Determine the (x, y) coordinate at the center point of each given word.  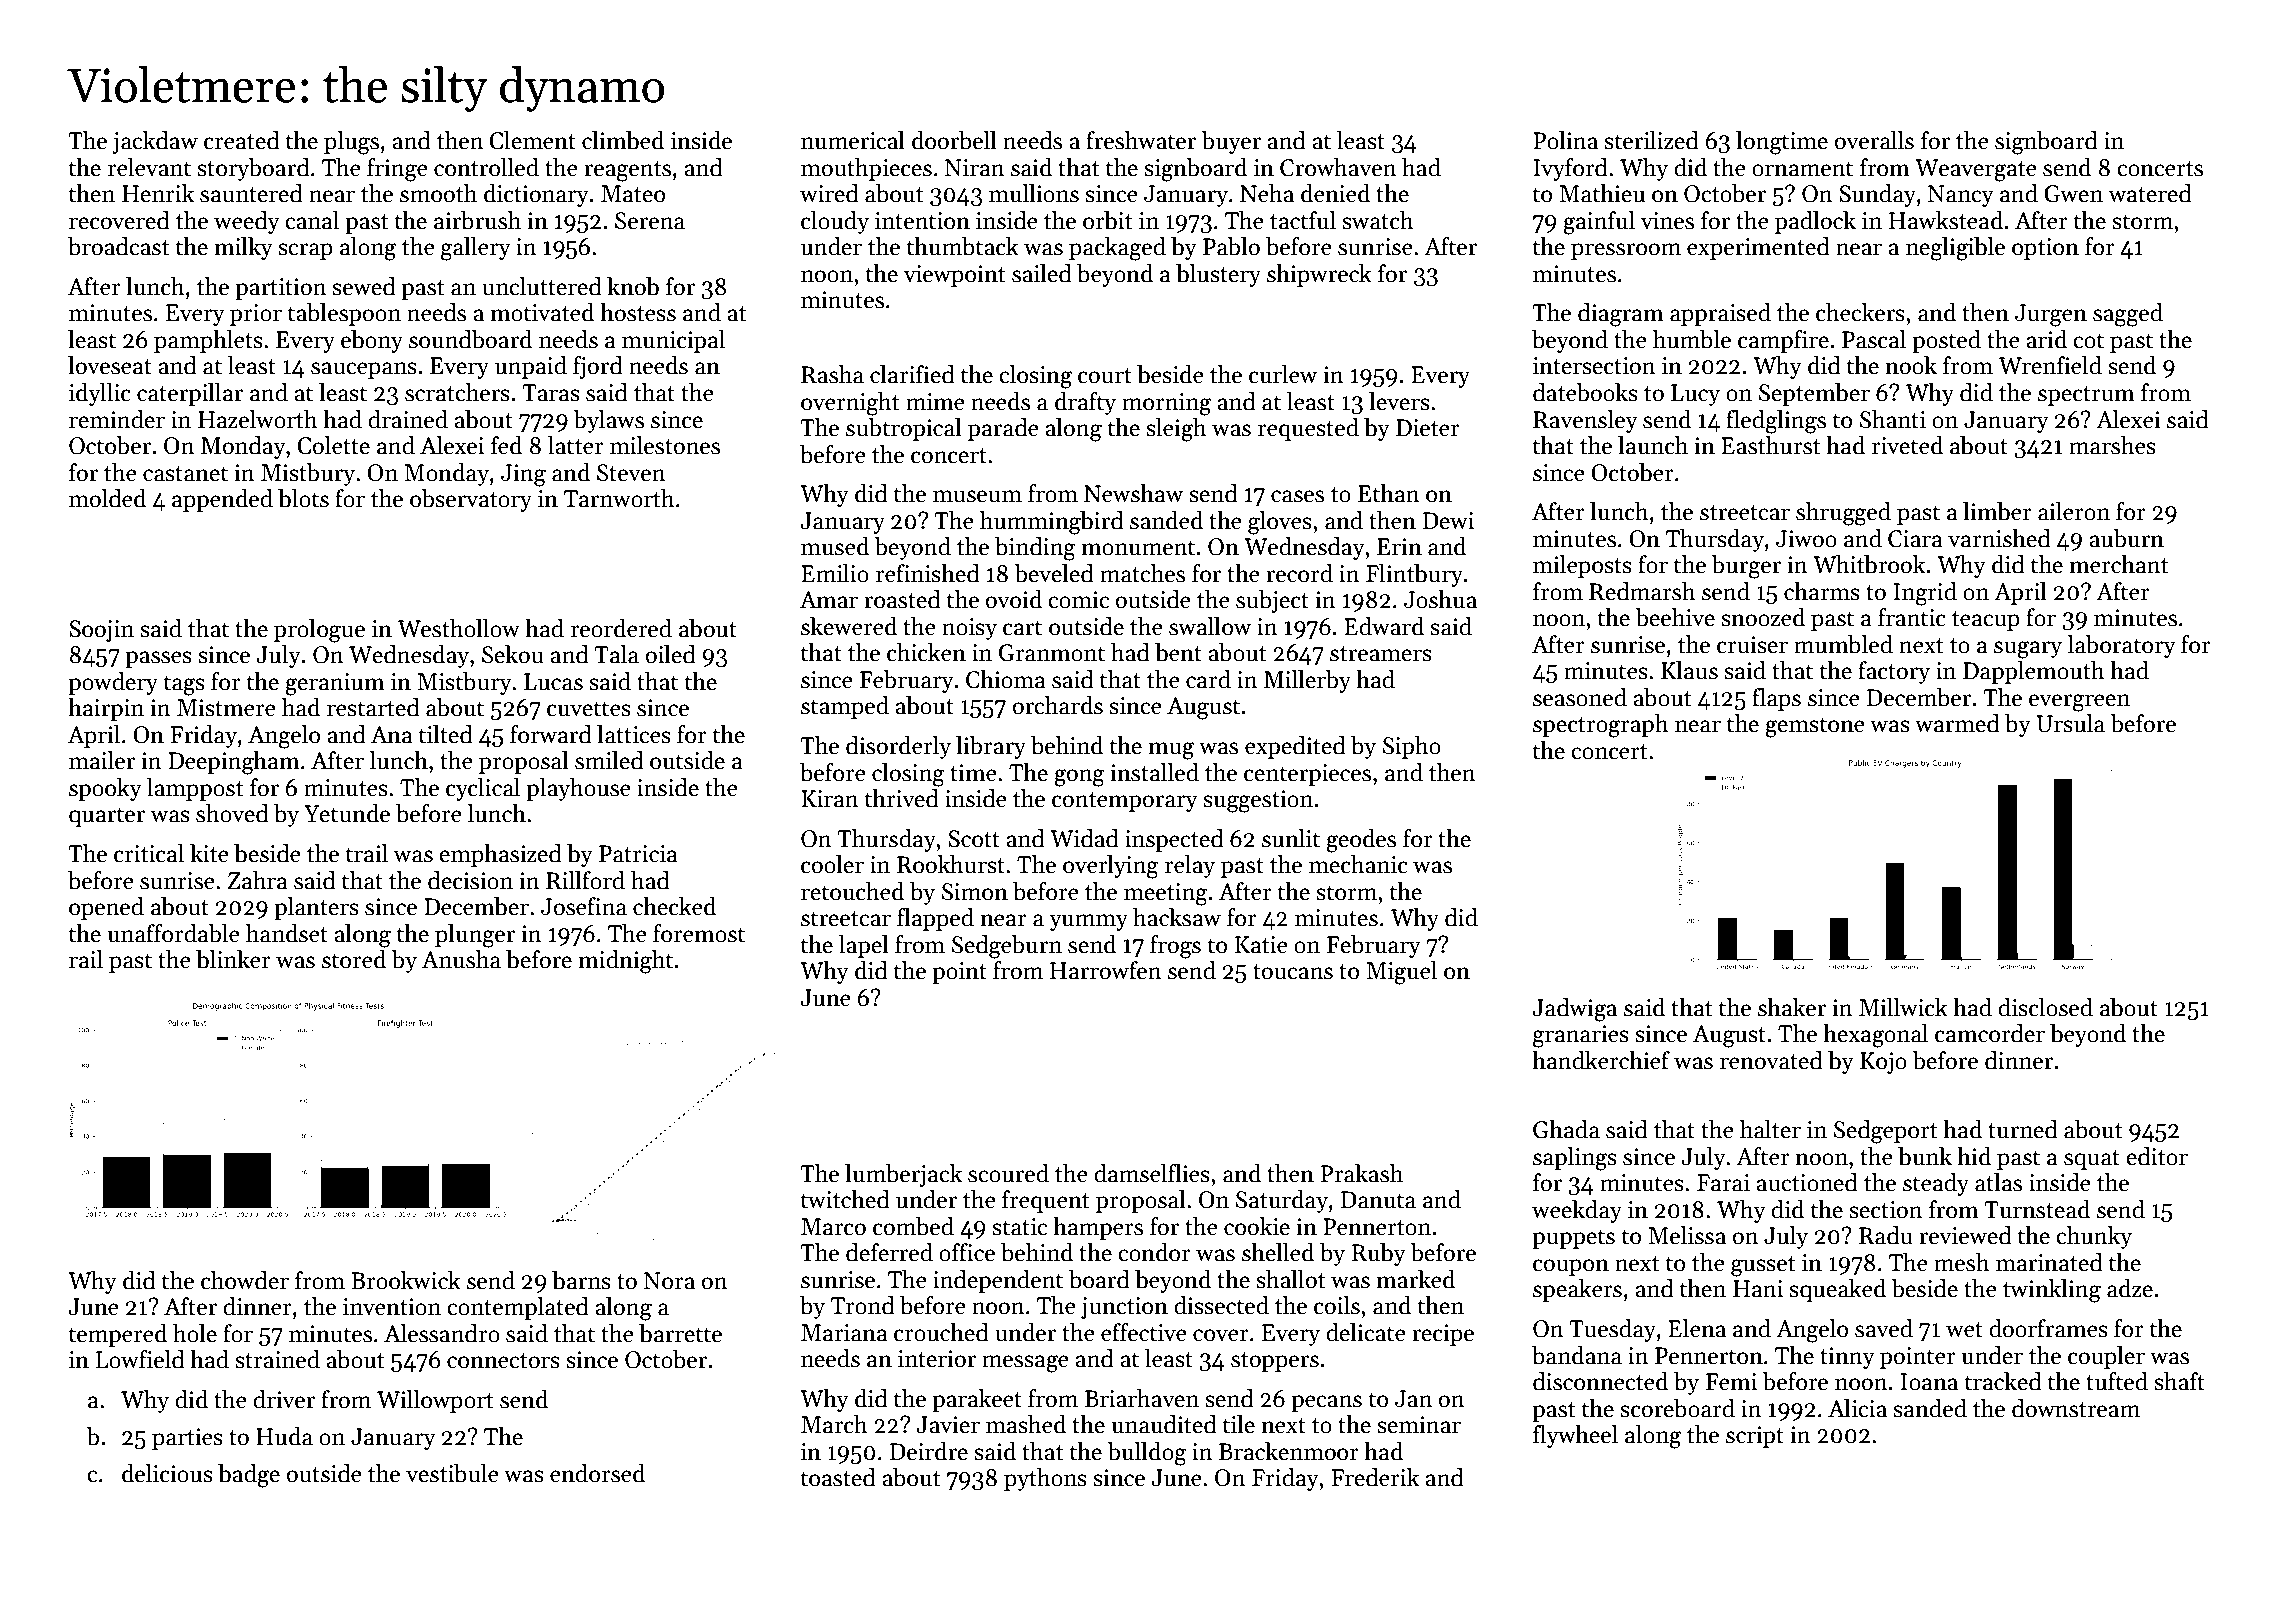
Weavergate (1976, 170)
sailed (1042, 273)
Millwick (1903, 1007)
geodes (1361, 841)
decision (470, 880)
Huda (284, 1436)
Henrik (158, 193)
